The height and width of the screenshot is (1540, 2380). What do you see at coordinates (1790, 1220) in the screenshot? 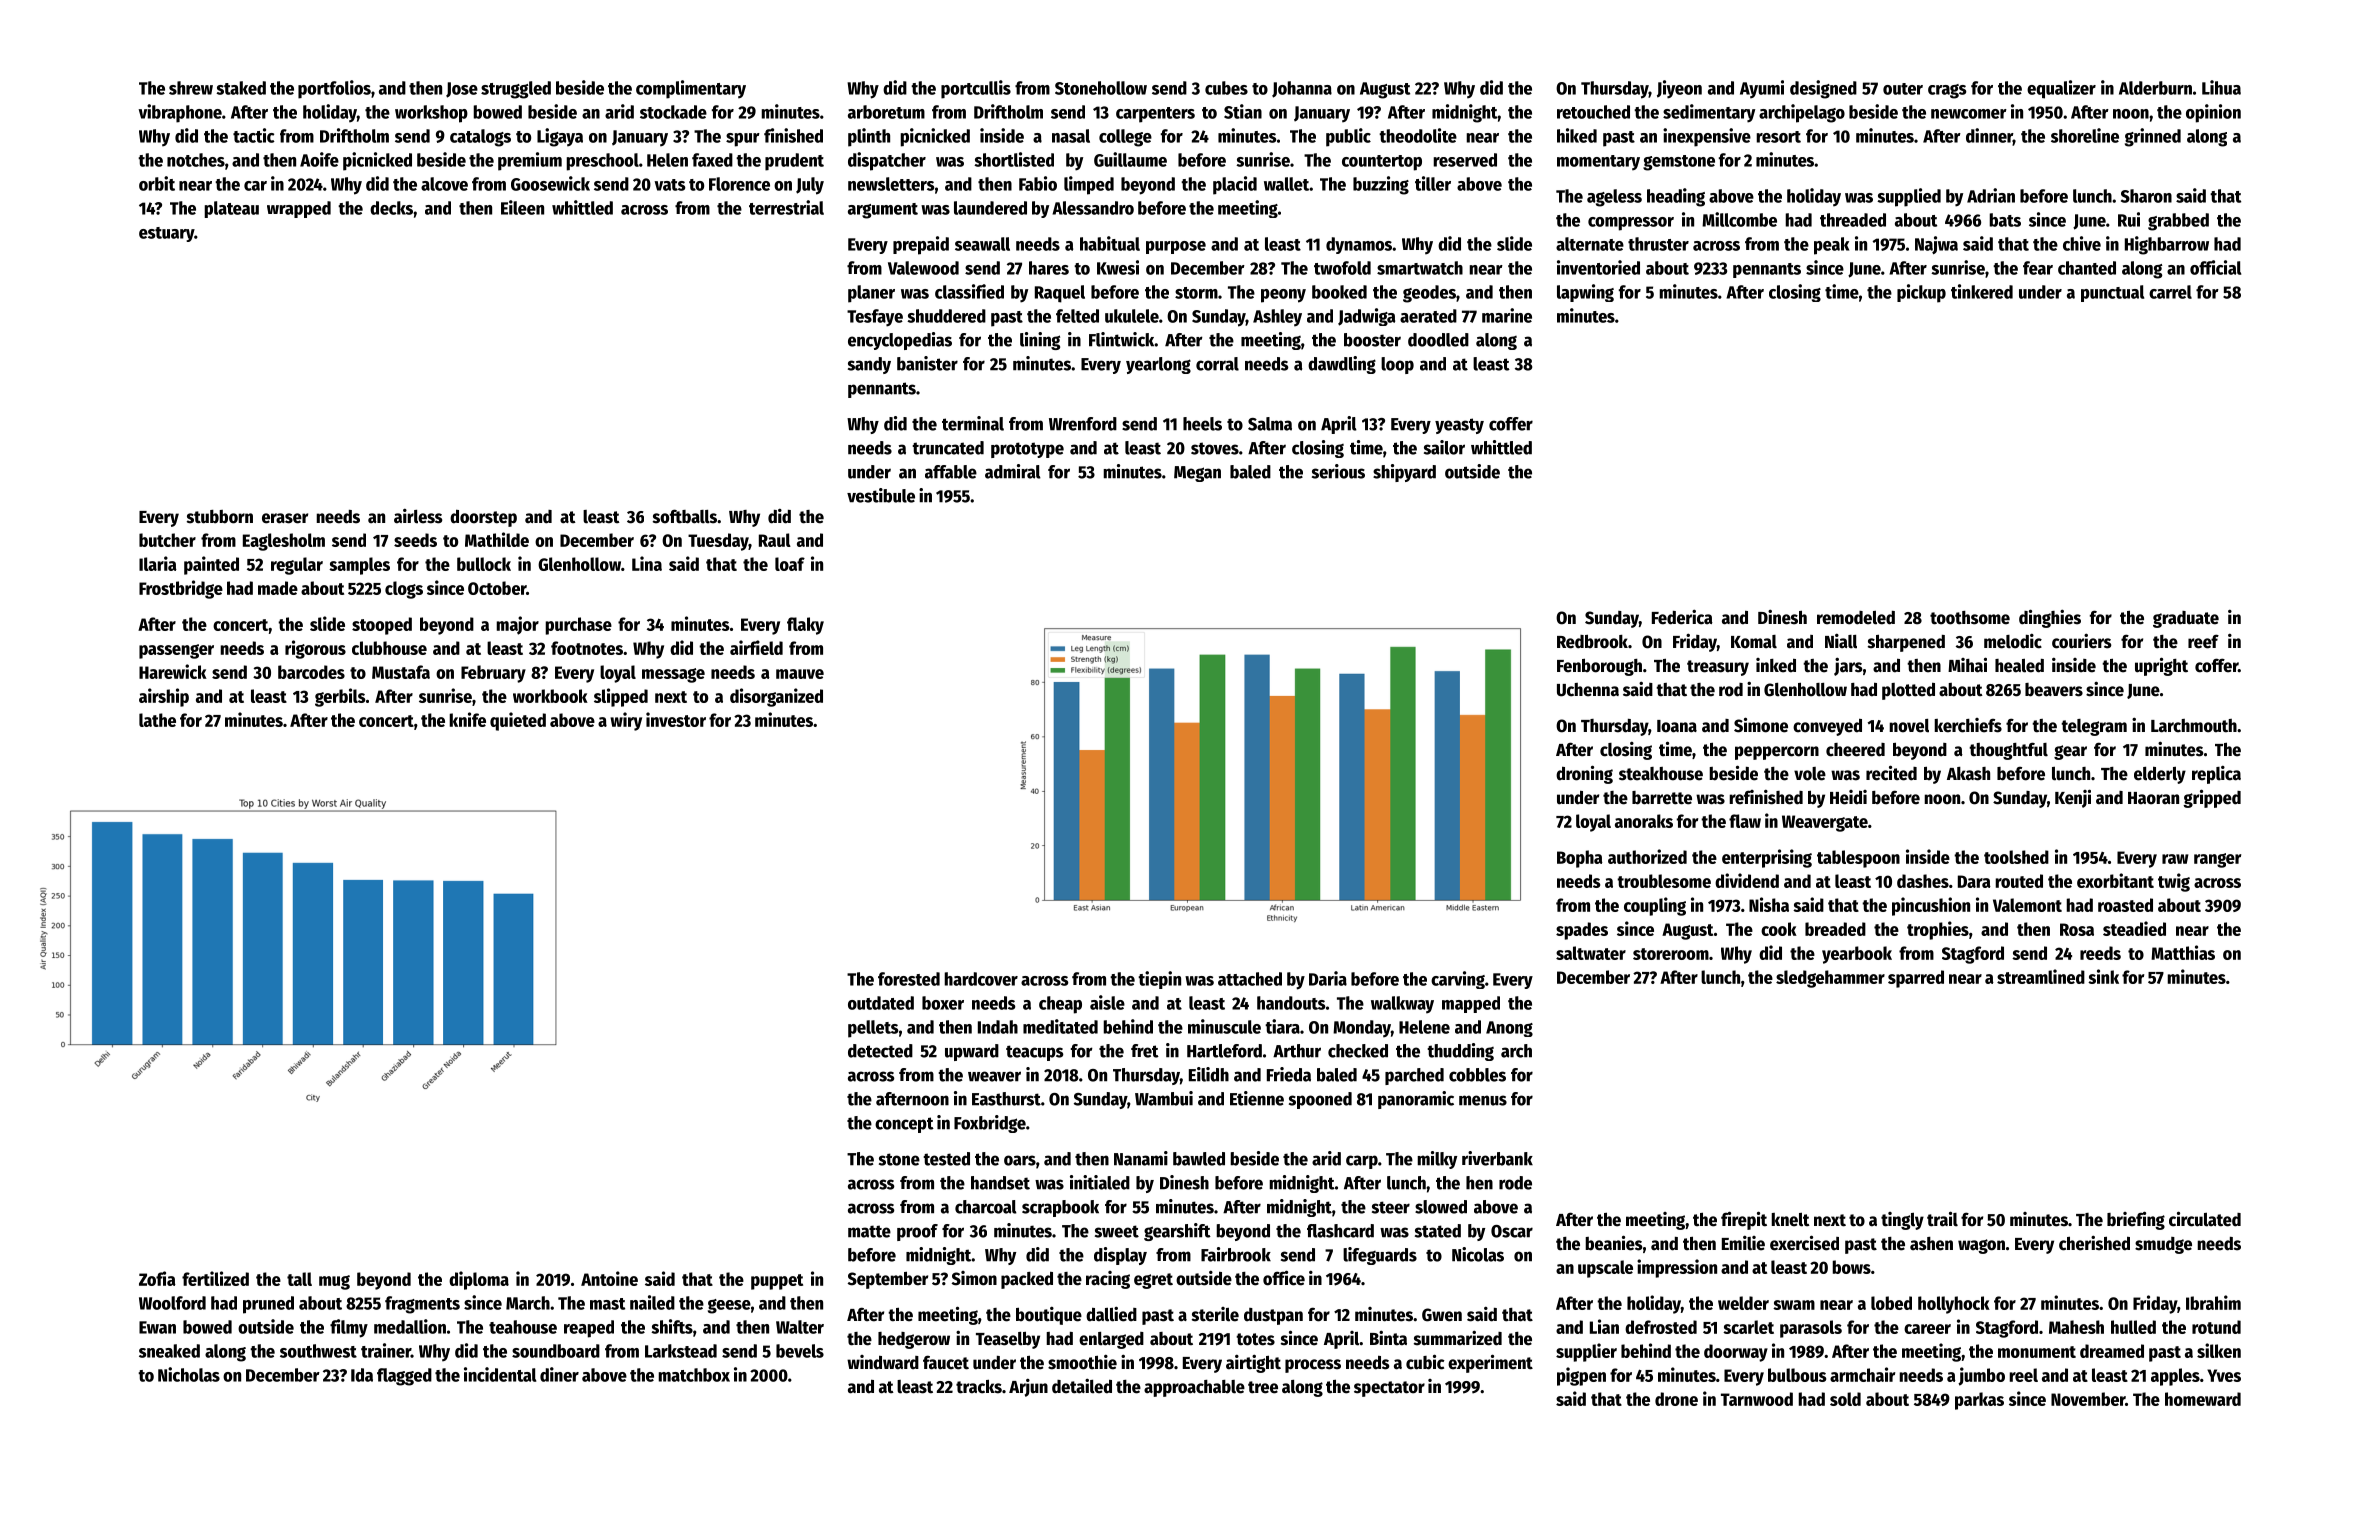
I see `knelt` at bounding box center [1790, 1220].
